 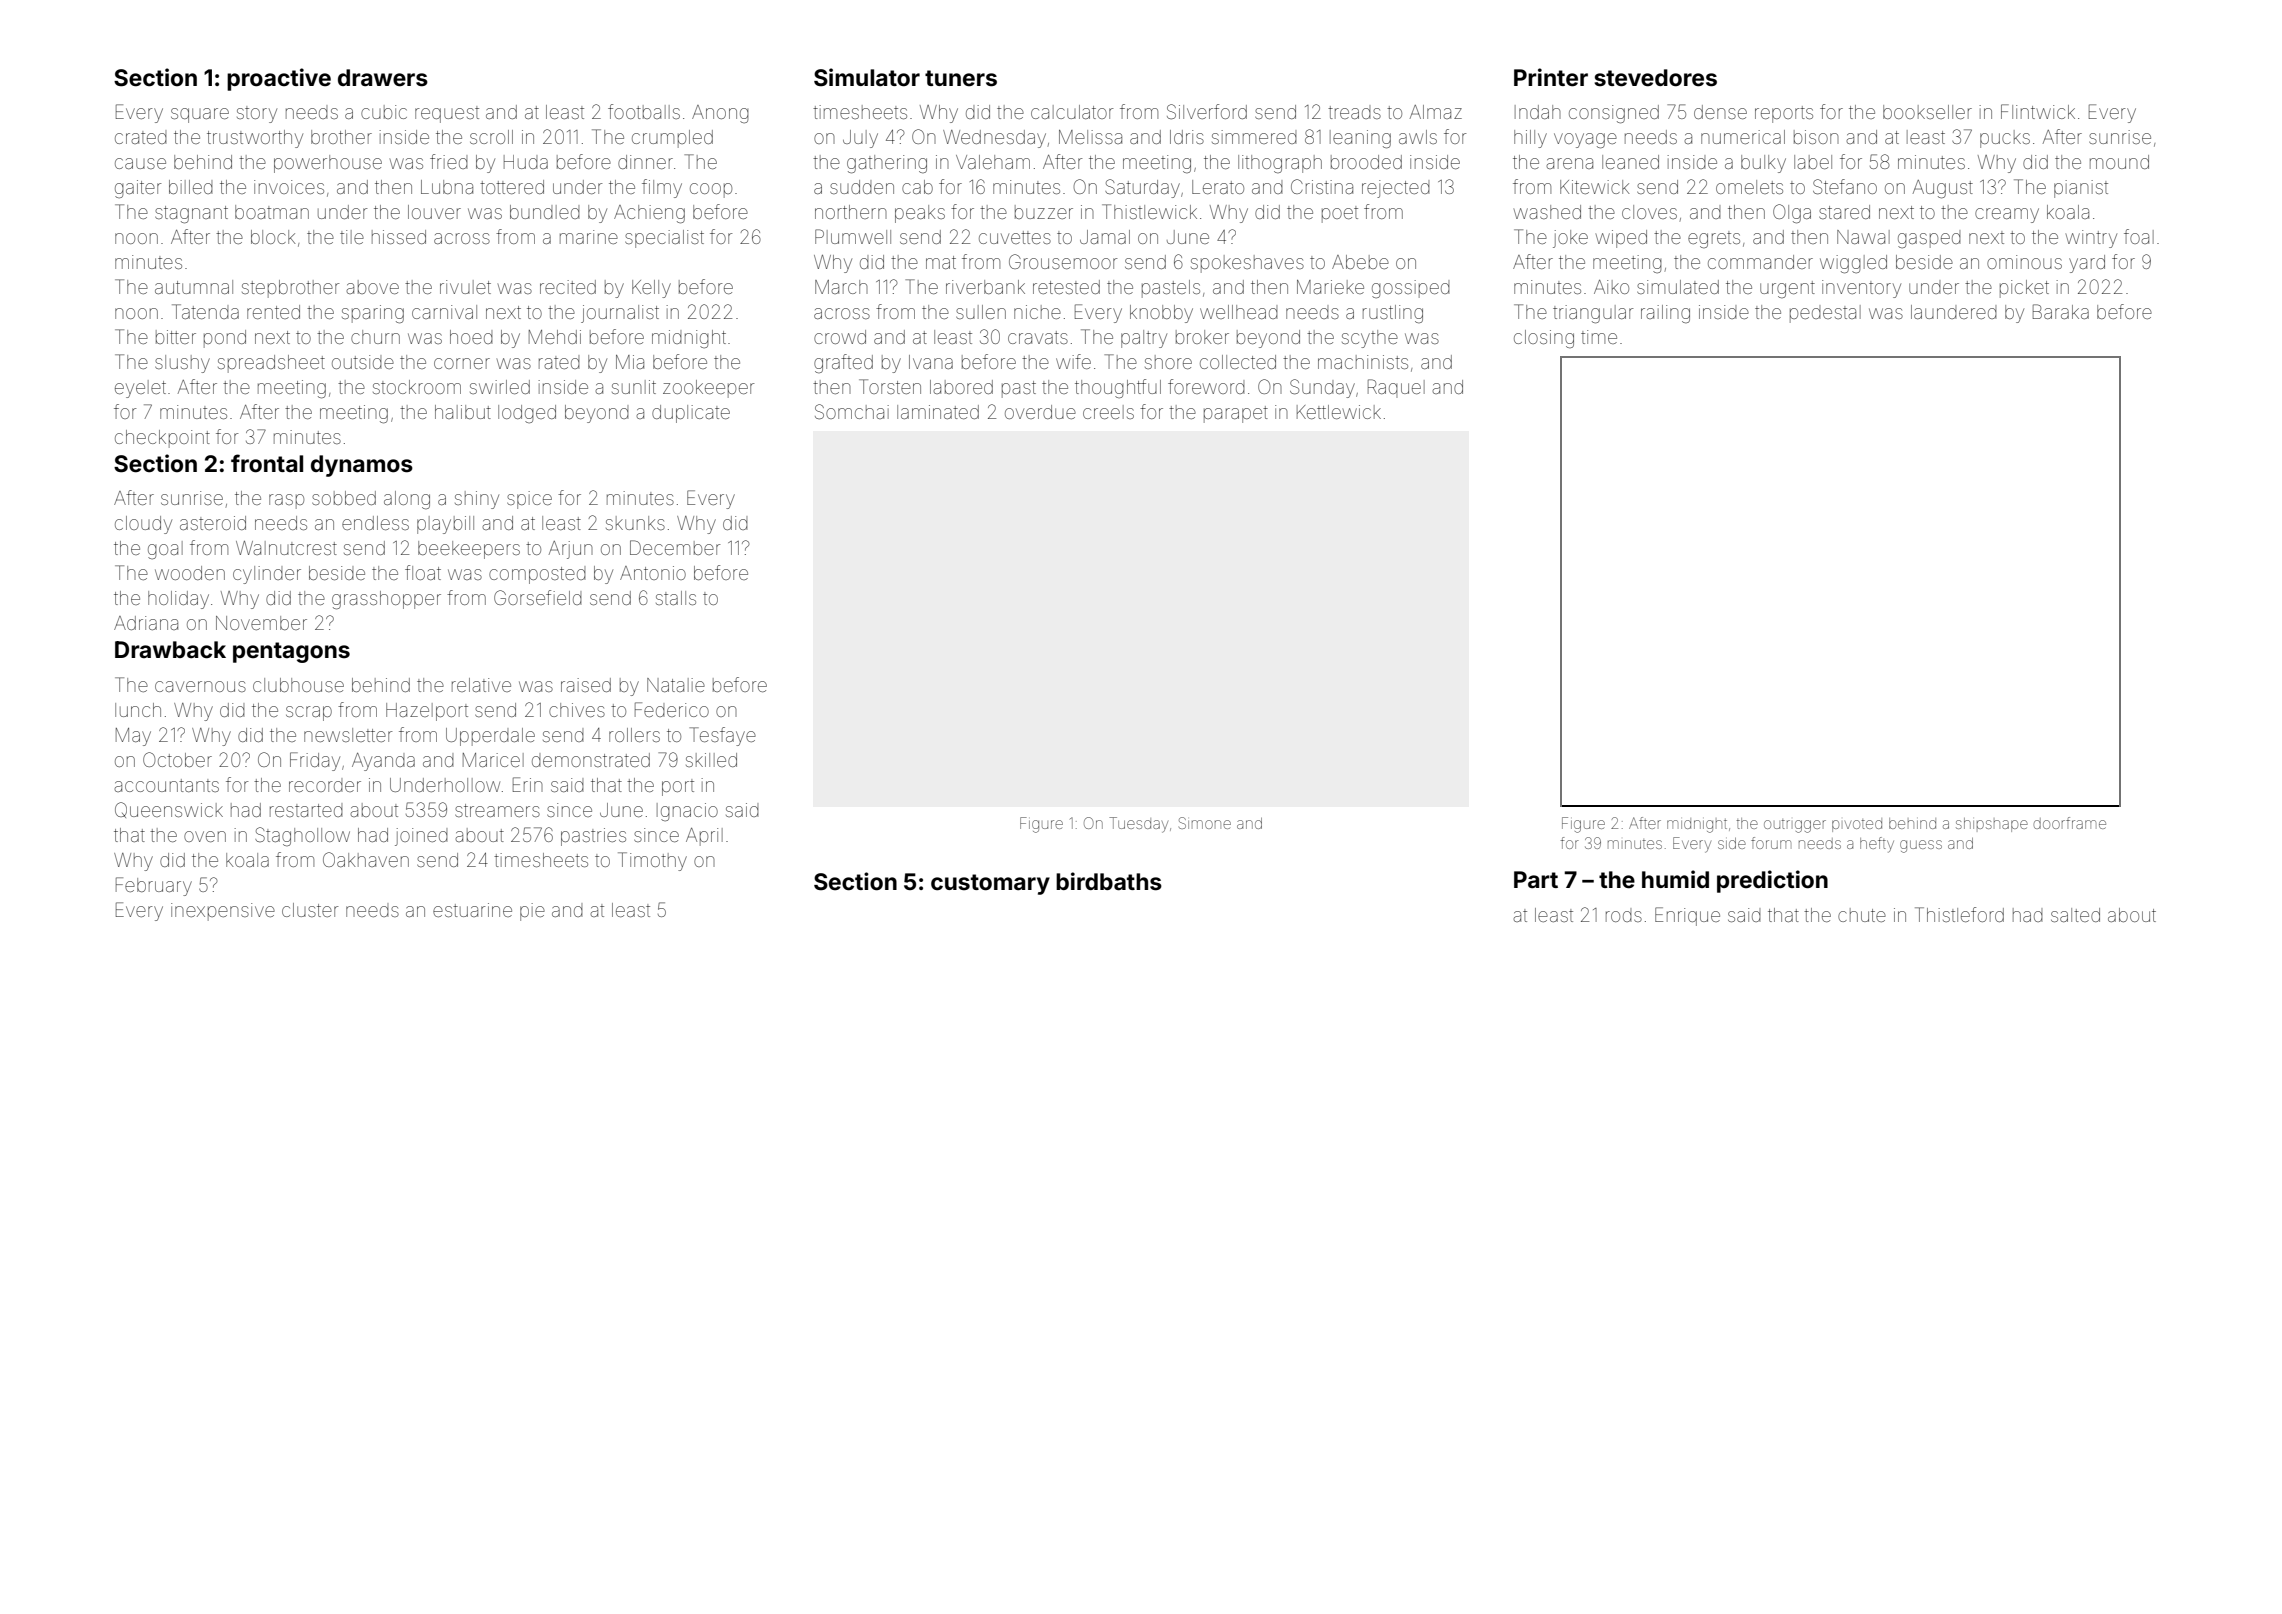 I want to click on Sunday, so click(x=1322, y=388).
